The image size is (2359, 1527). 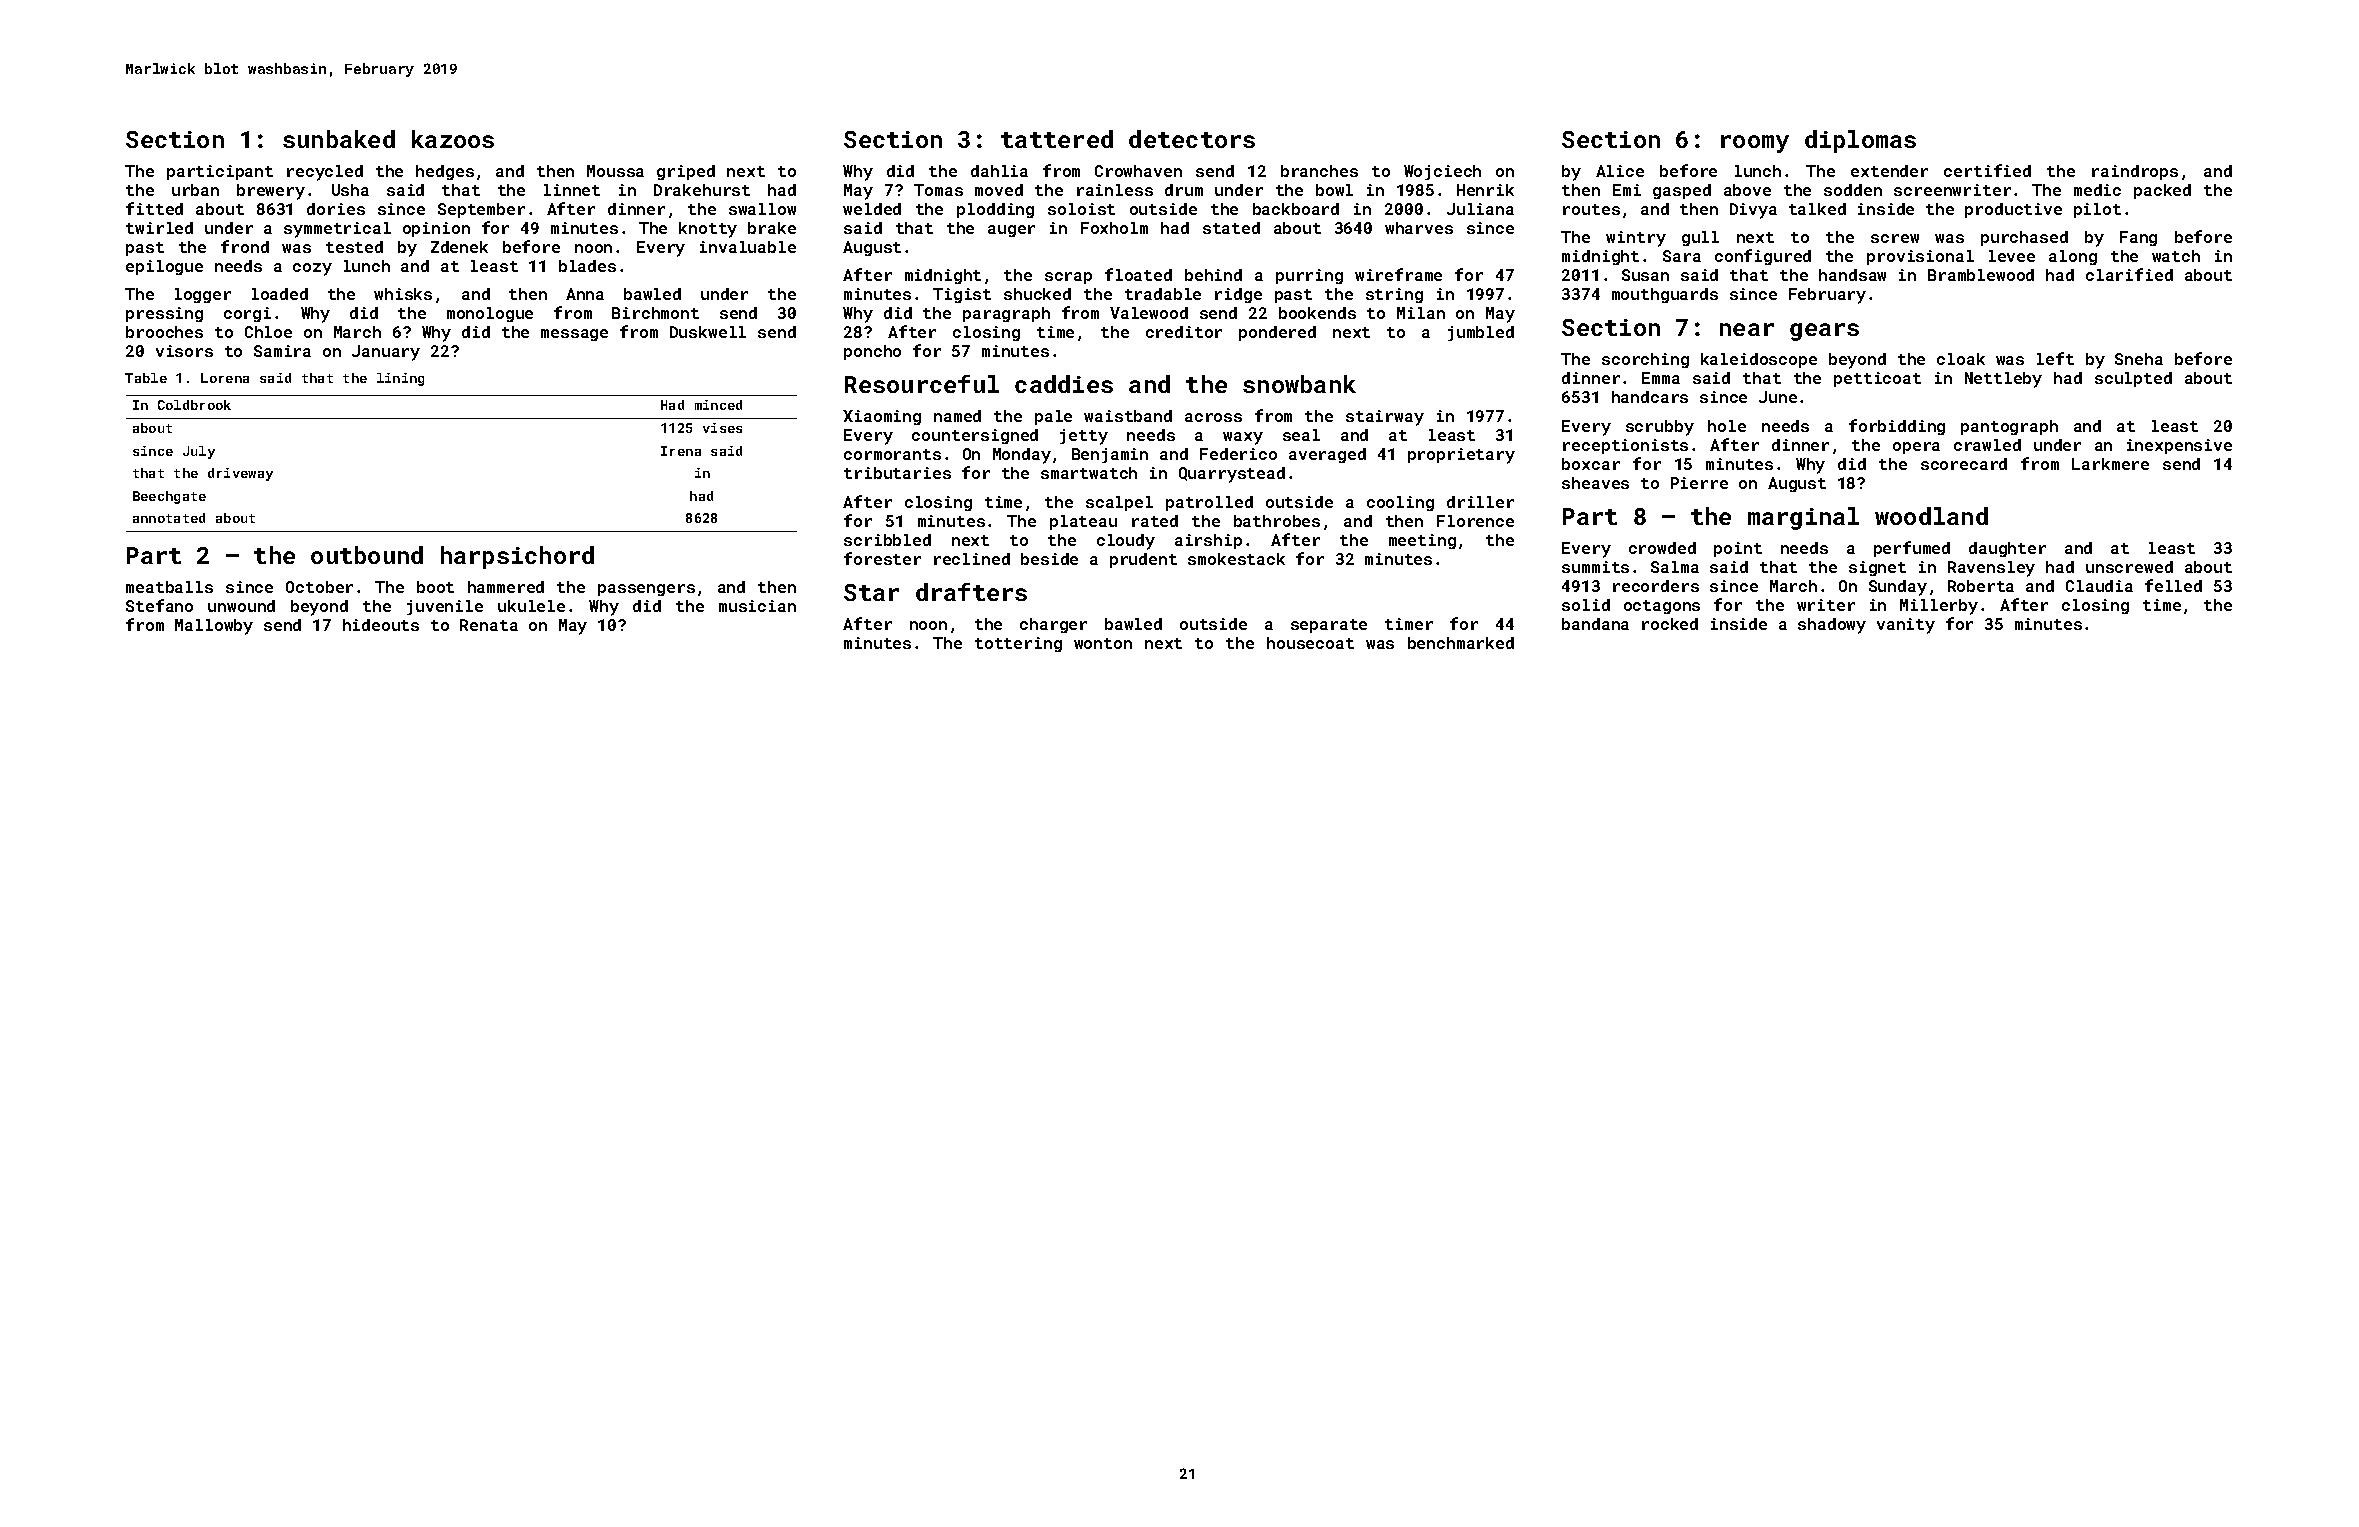 I want to click on Sneha, so click(x=2139, y=359).
